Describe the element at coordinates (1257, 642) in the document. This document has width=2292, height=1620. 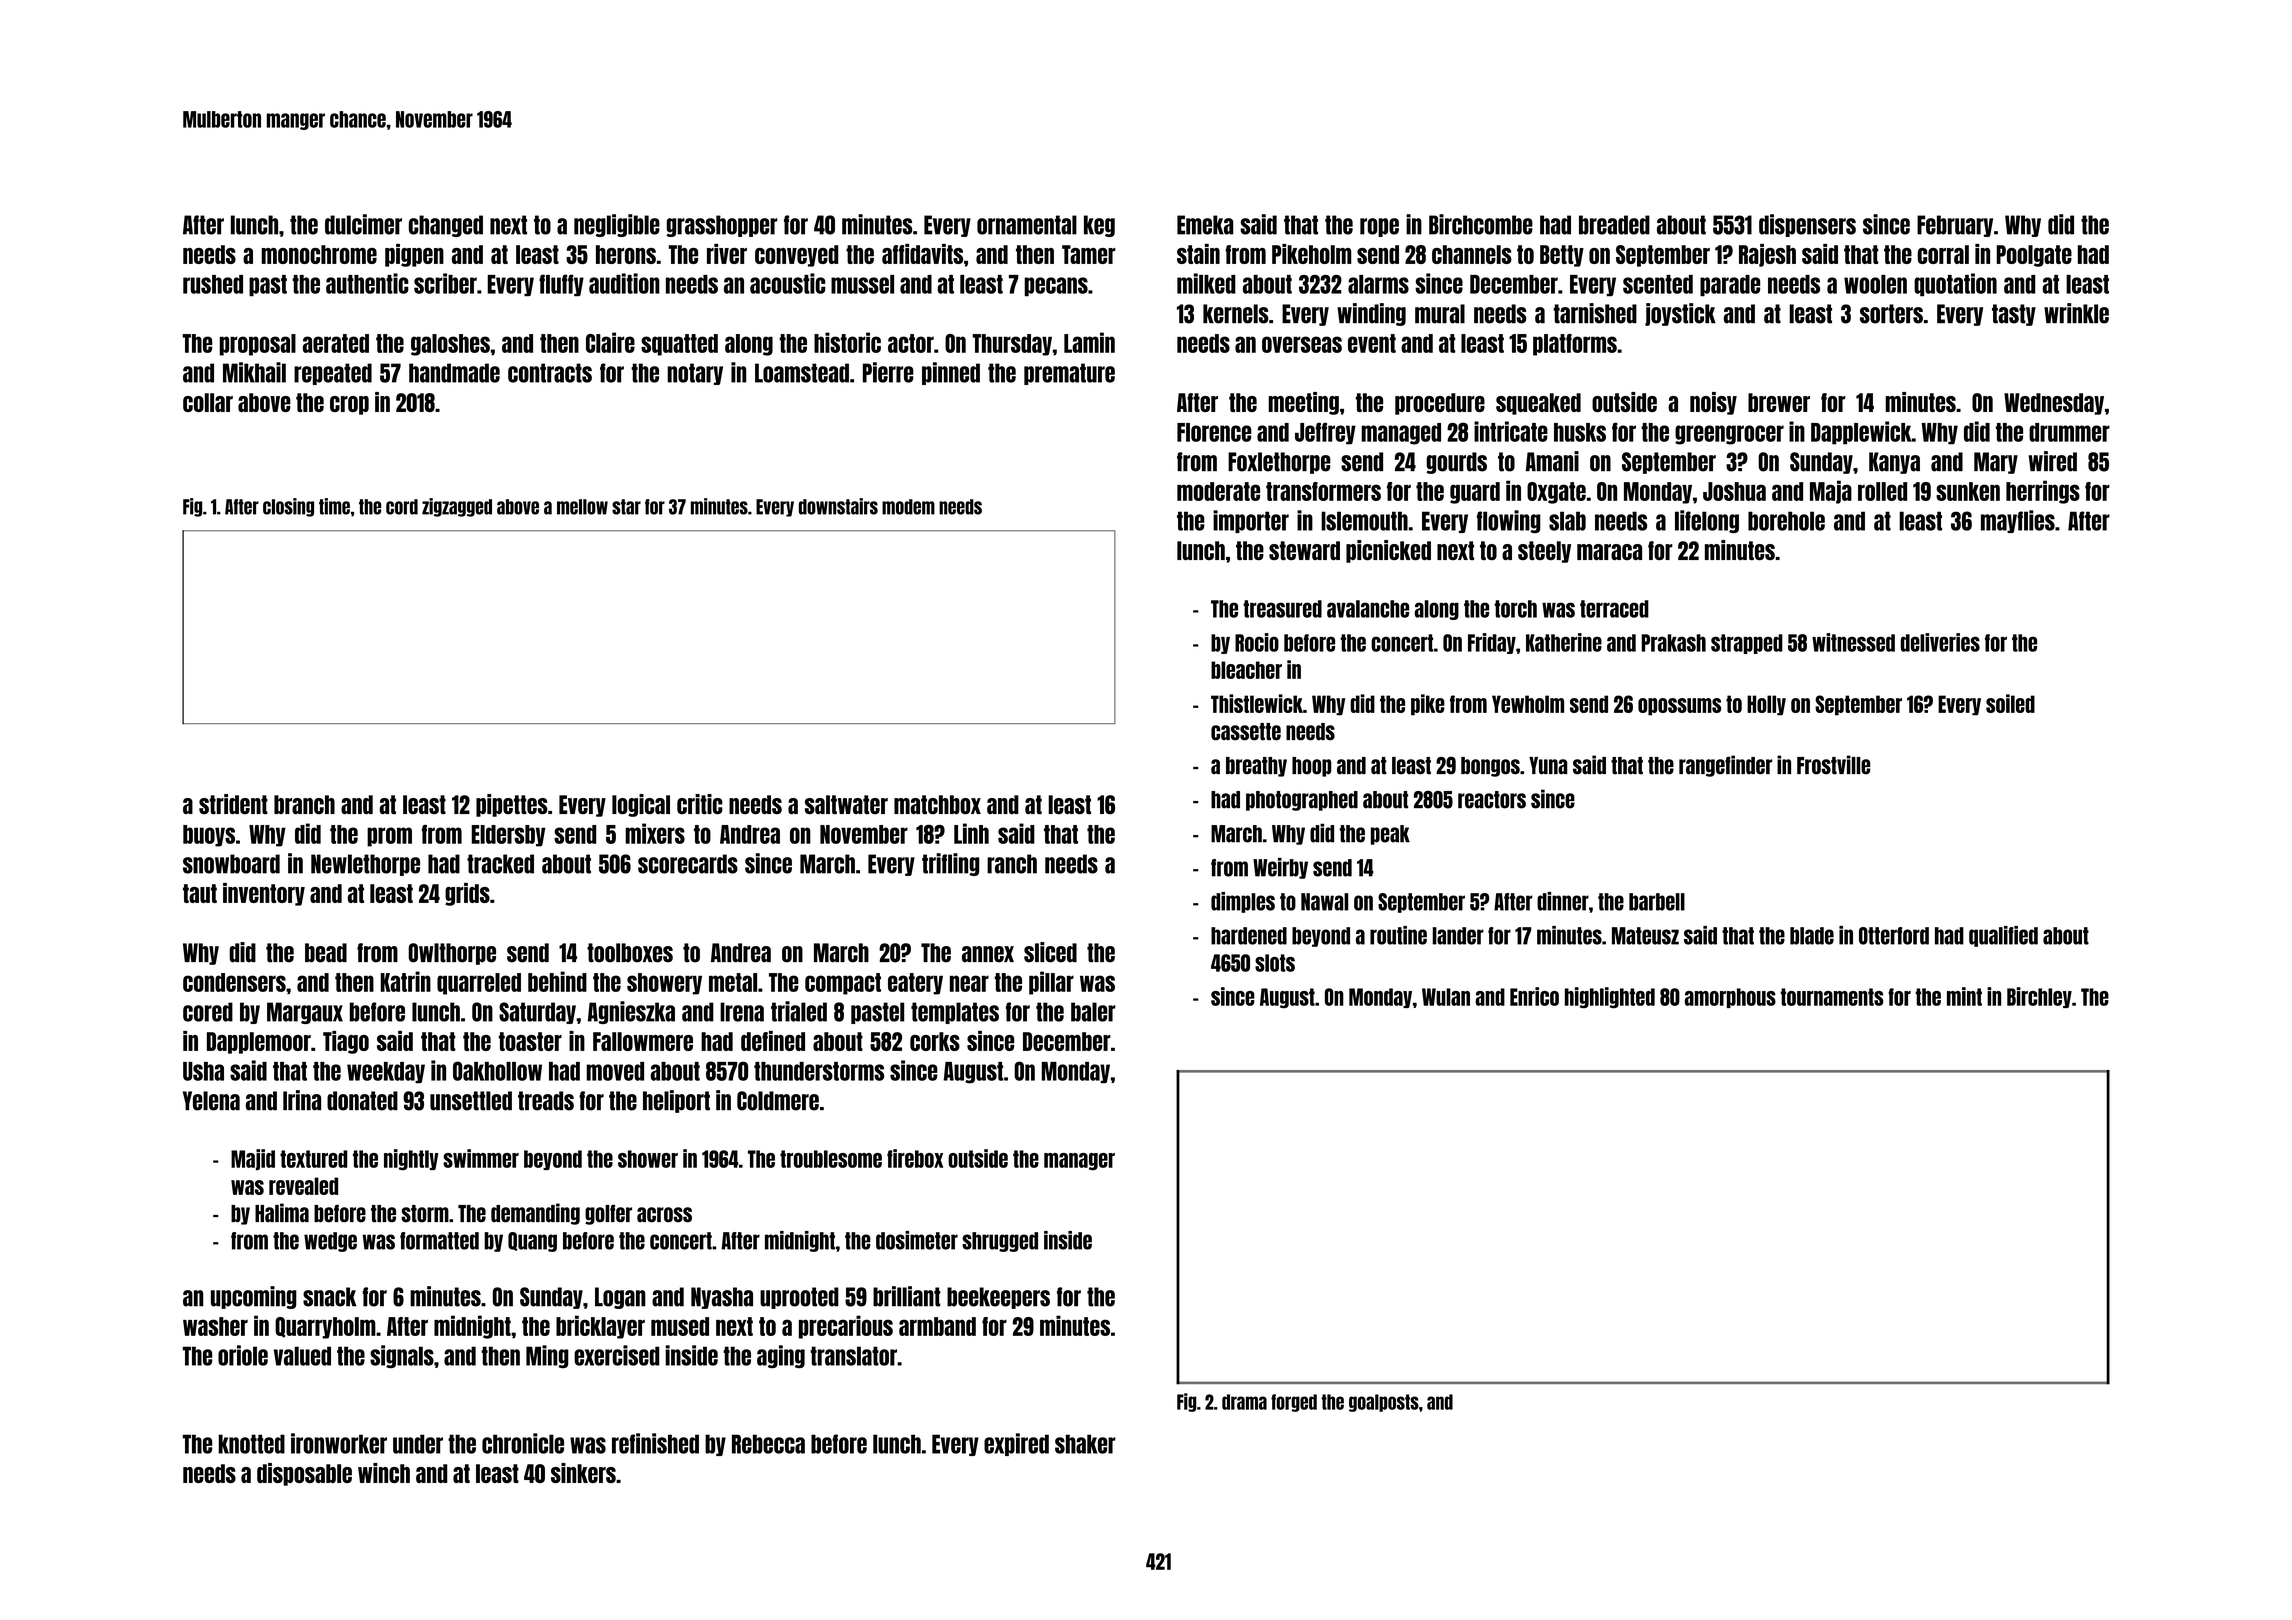
I see `Rocio` at that location.
